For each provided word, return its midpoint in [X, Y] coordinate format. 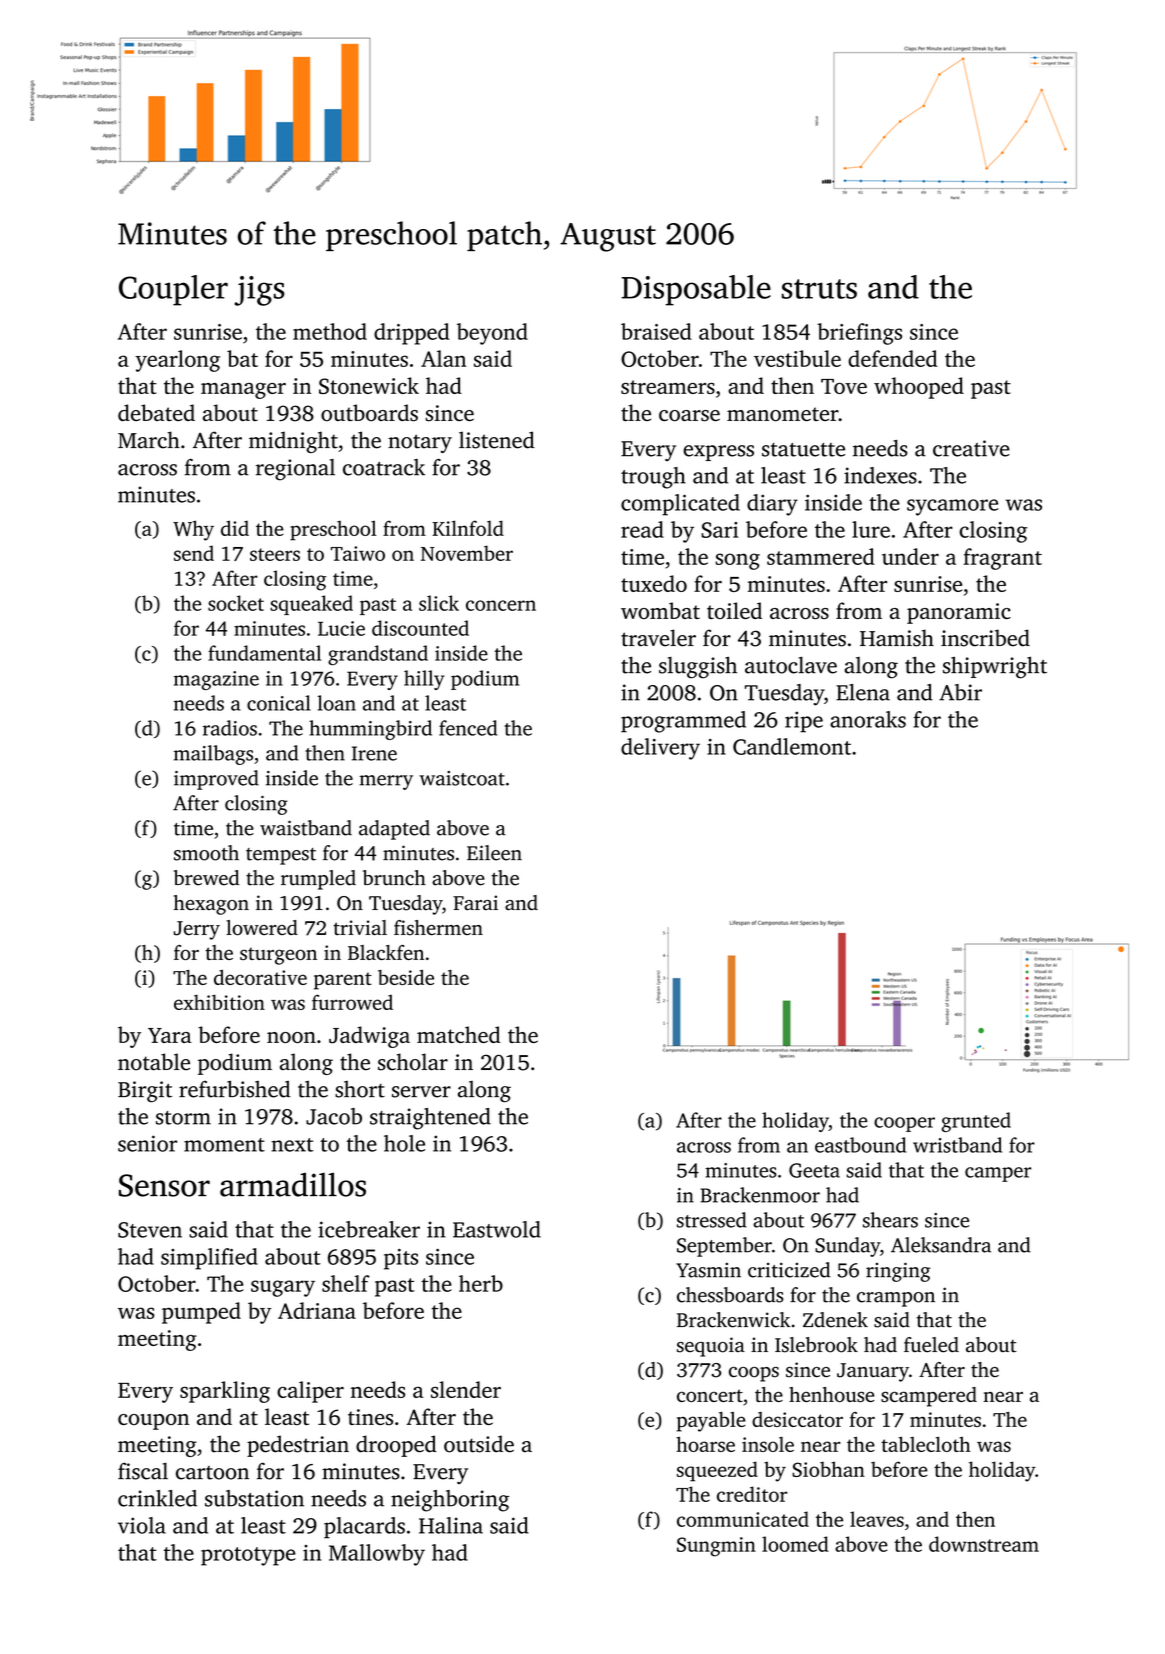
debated [156, 412]
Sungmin [716, 1547]
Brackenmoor [760, 1195]
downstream [984, 1544]
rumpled [318, 880]
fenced [468, 728]
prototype [248, 1556]
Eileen [494, 853]
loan [336, 703]
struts [819, 289]
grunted [976, 1122]
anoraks [868, 719]
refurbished [235, 1089]
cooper [904, 1124]
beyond [492, 334]
